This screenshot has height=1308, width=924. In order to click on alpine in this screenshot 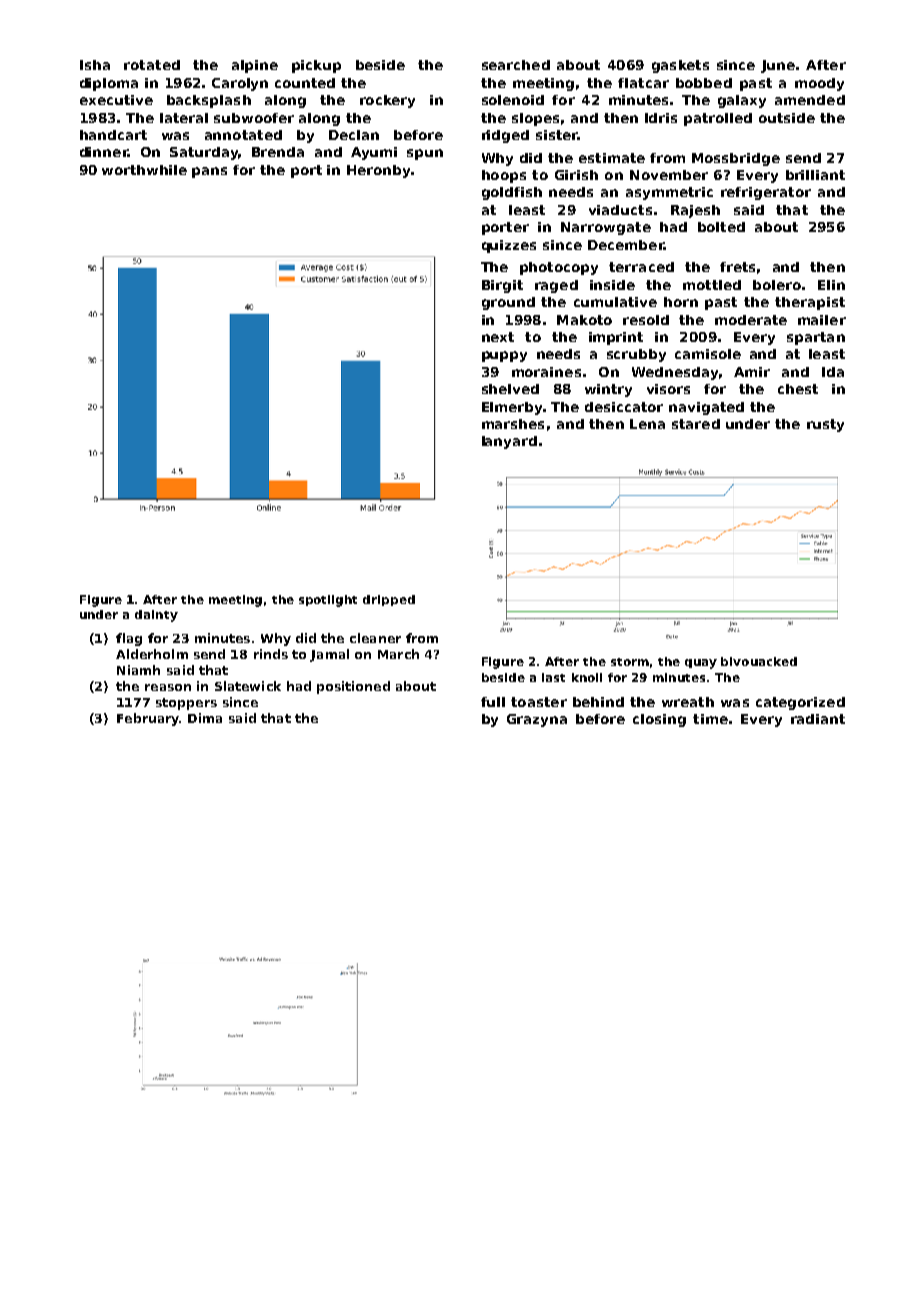, I will do `click(255, 66)`.
